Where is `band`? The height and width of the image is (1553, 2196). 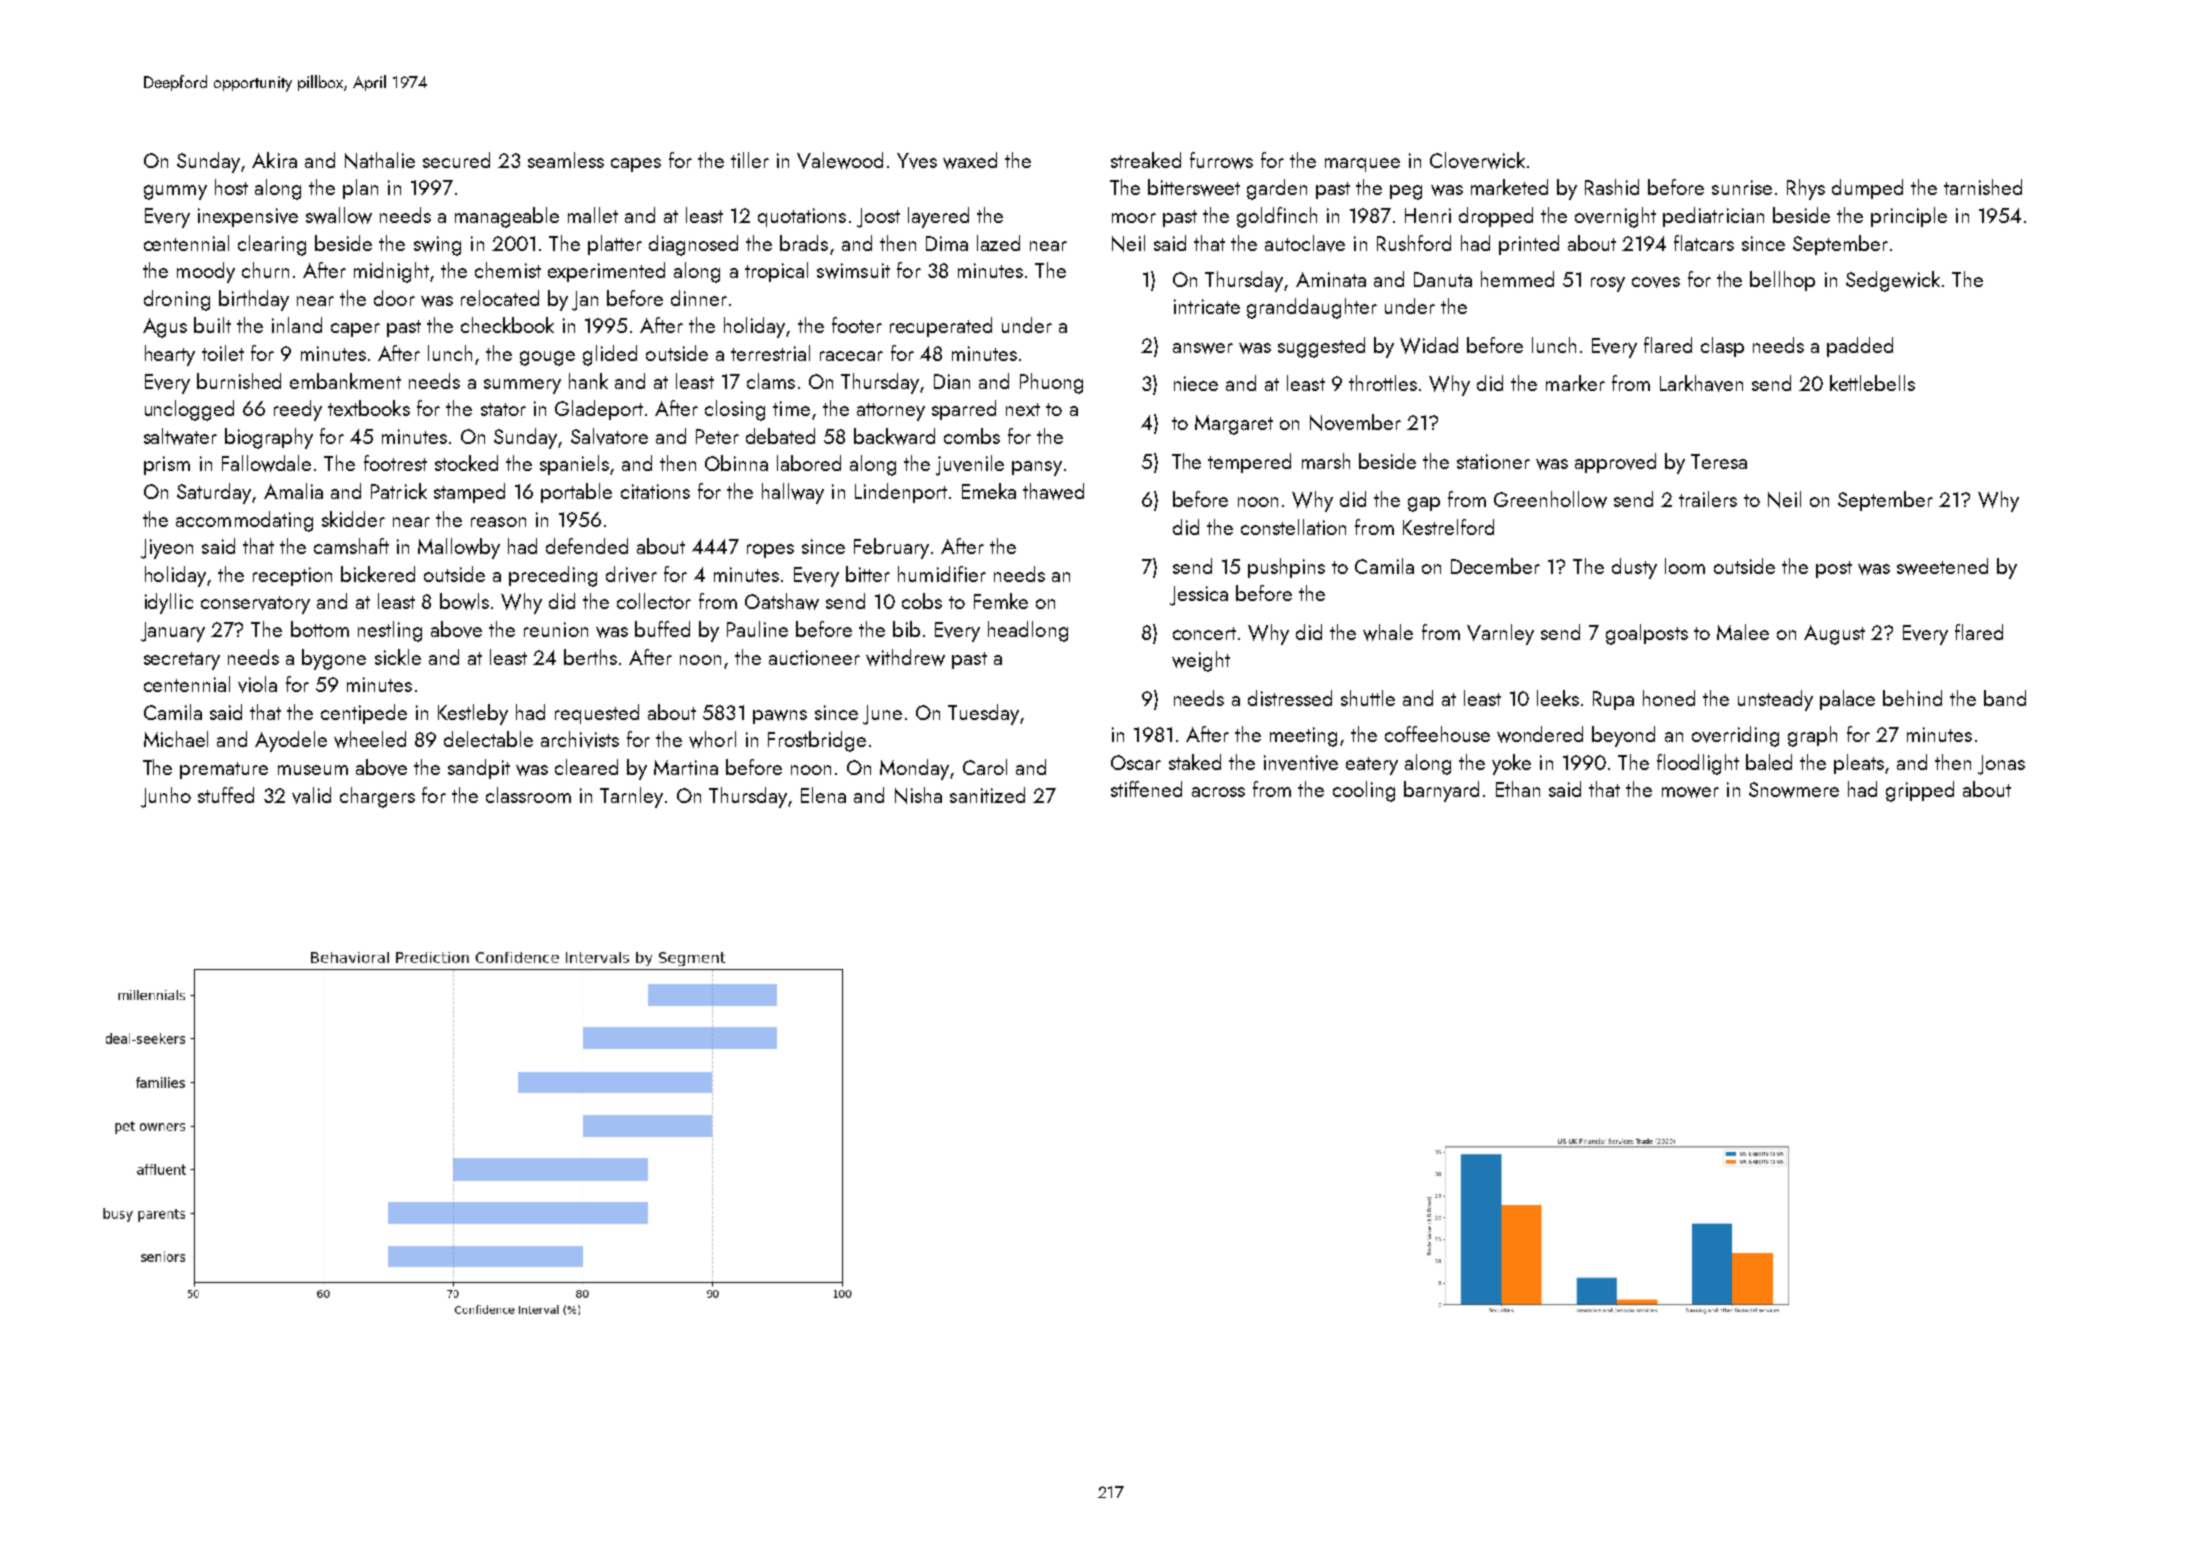
band is located at coordinates (2005, 698).
